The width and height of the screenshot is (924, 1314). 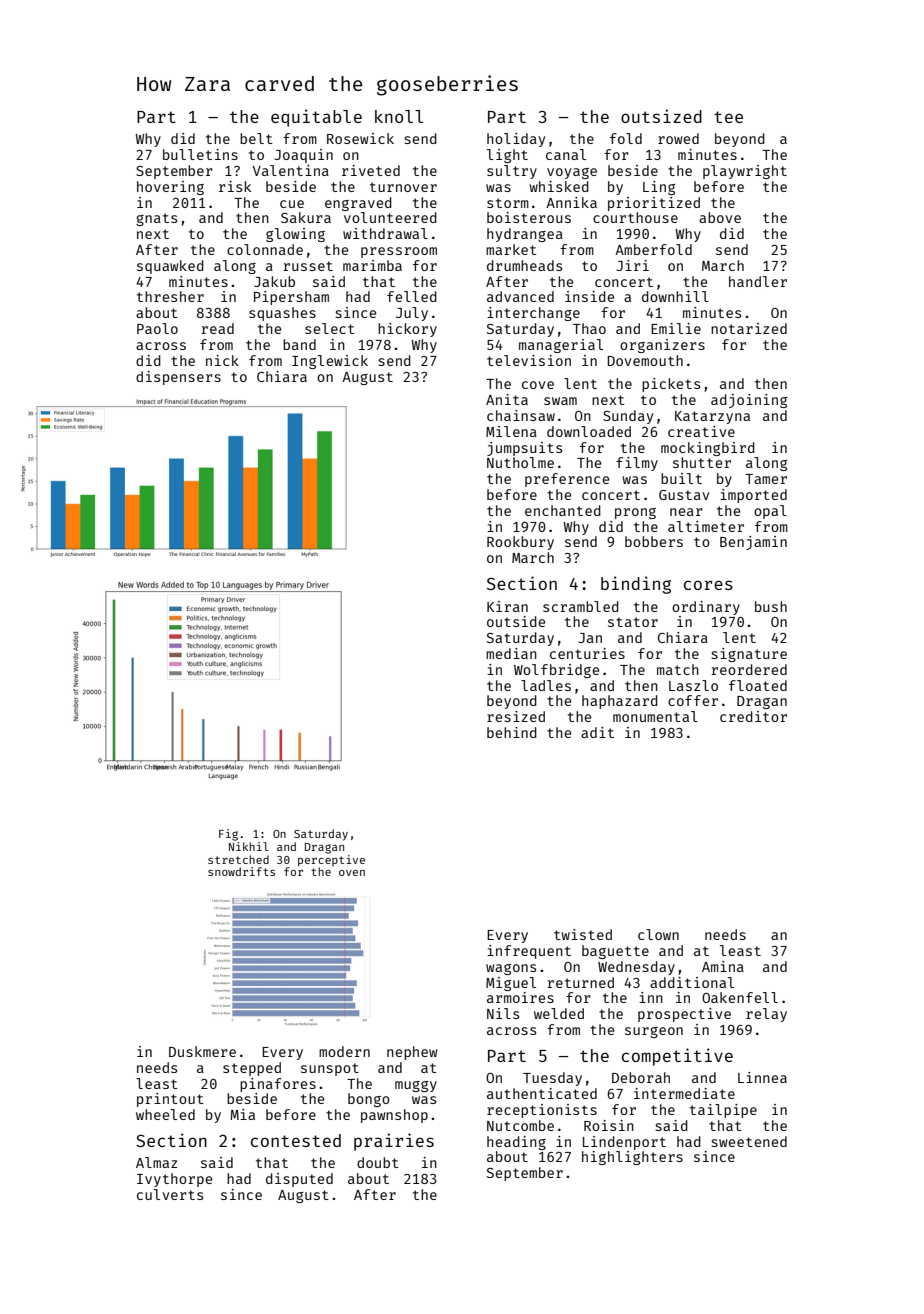 I want to click on shutter, so click(x=702, y=462).
